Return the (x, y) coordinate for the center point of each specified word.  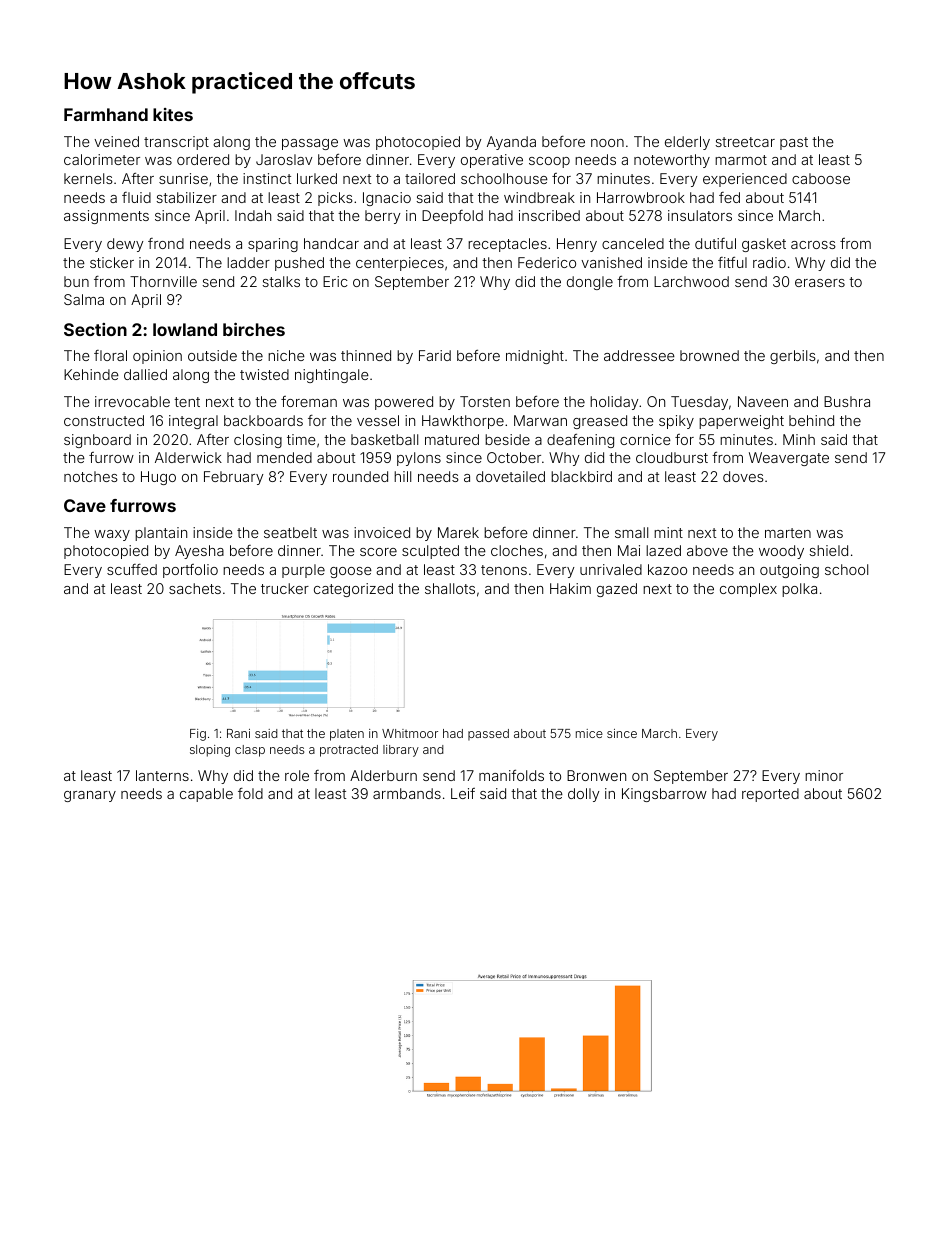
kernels (88, 178)
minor (824, 775)
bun (76, 281)
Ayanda (511, 143)
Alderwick (188, 457)
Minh (799, 439)
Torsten (485, 401)
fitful (732, 262)
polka (799, 590)
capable (206, 795)
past (794, 143)
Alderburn (383, 775)
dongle (590, 283)
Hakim (570, 588)
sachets (195, 588)
